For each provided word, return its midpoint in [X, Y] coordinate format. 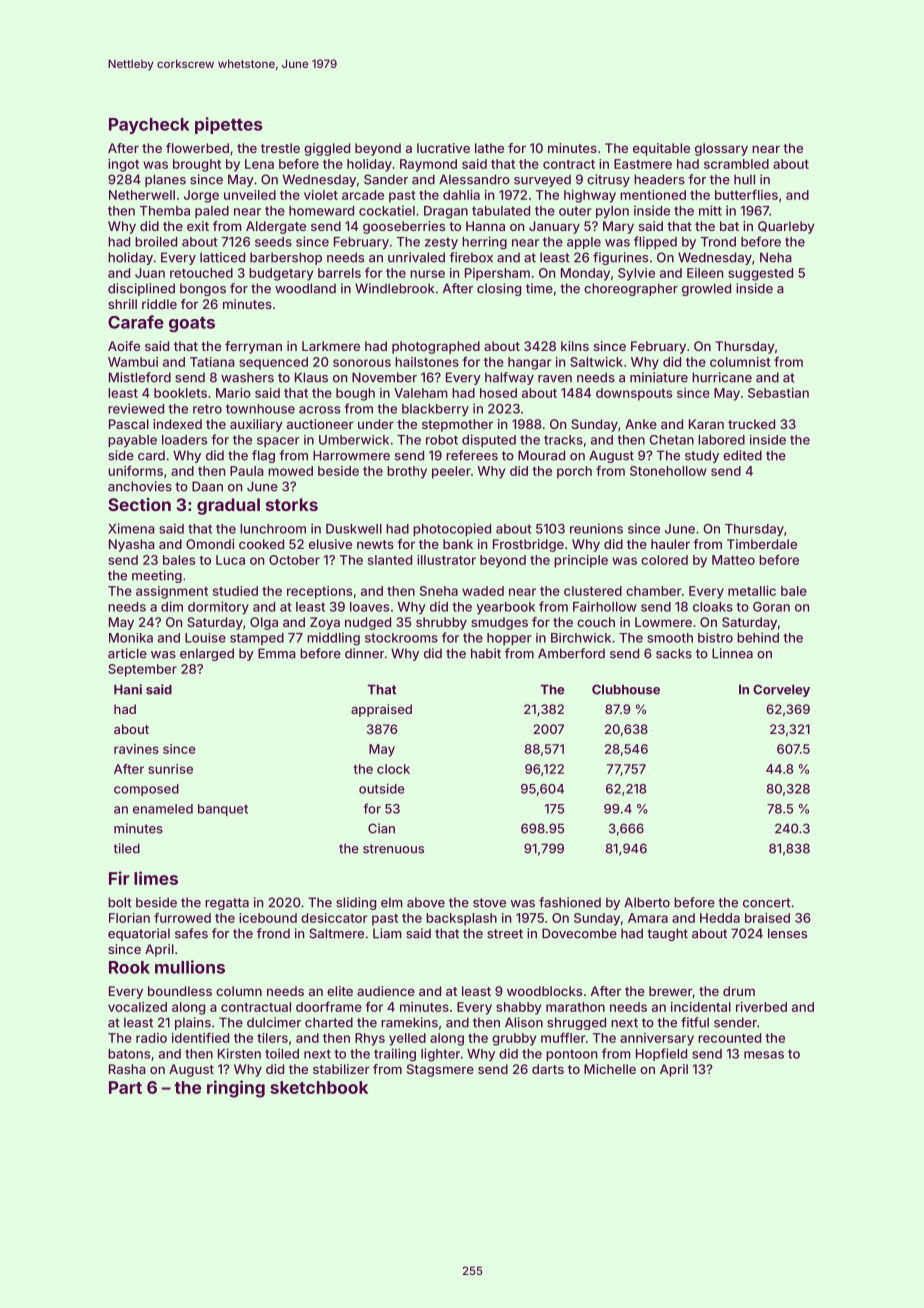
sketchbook [319, 1087]
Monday [585, 274]
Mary [618, 227]
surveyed [542, 180]
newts [375, 544]
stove [489, 903]
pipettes [229, 125]
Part [125, 1087]
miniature [659, 377]
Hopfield [661, 1054]
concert [767, 903]
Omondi [210, 544]
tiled [127, 848]
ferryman [253, 347]
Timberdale [762, 544]
